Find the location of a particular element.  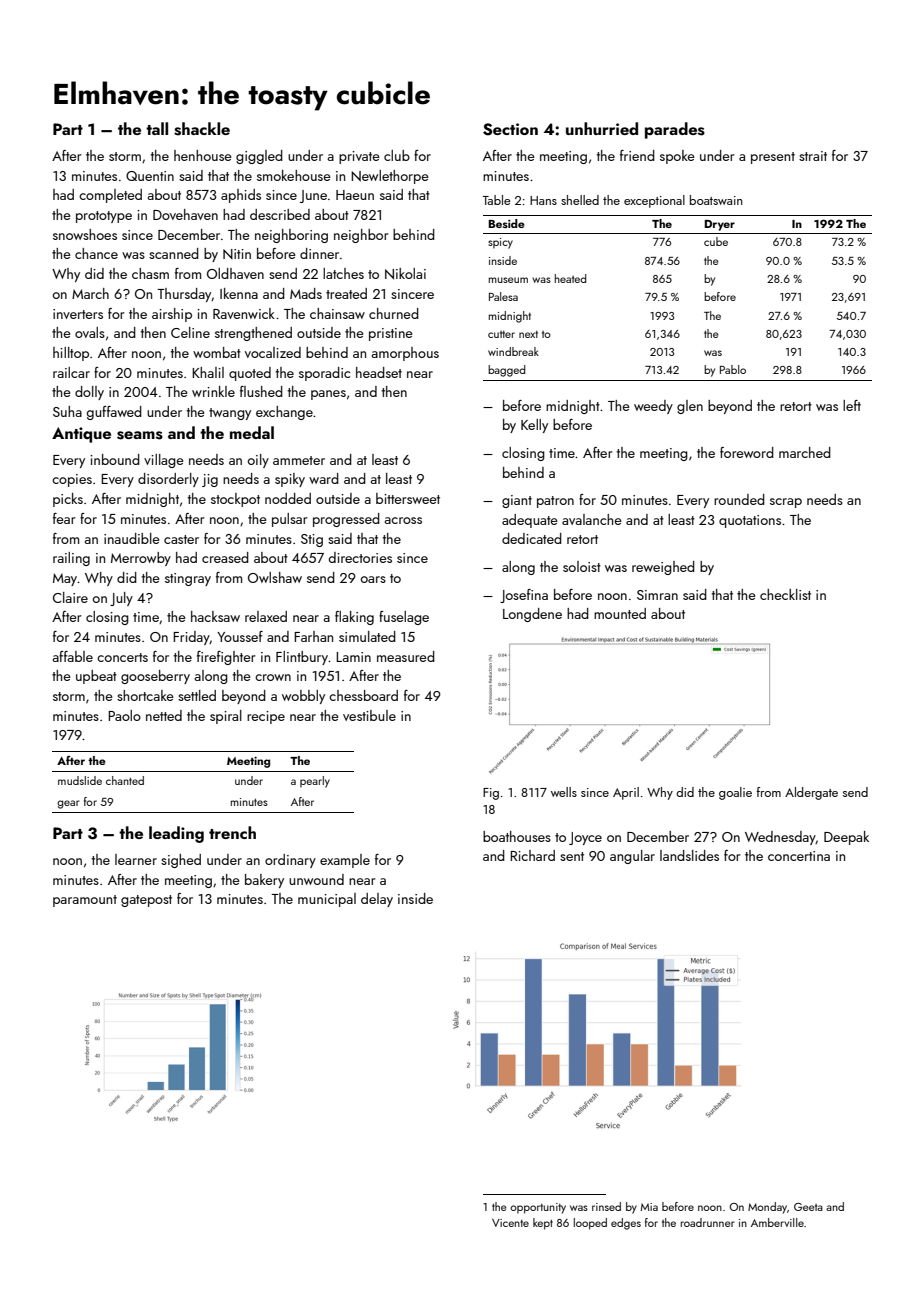

Nitin is located at coordinates (237, 254).
